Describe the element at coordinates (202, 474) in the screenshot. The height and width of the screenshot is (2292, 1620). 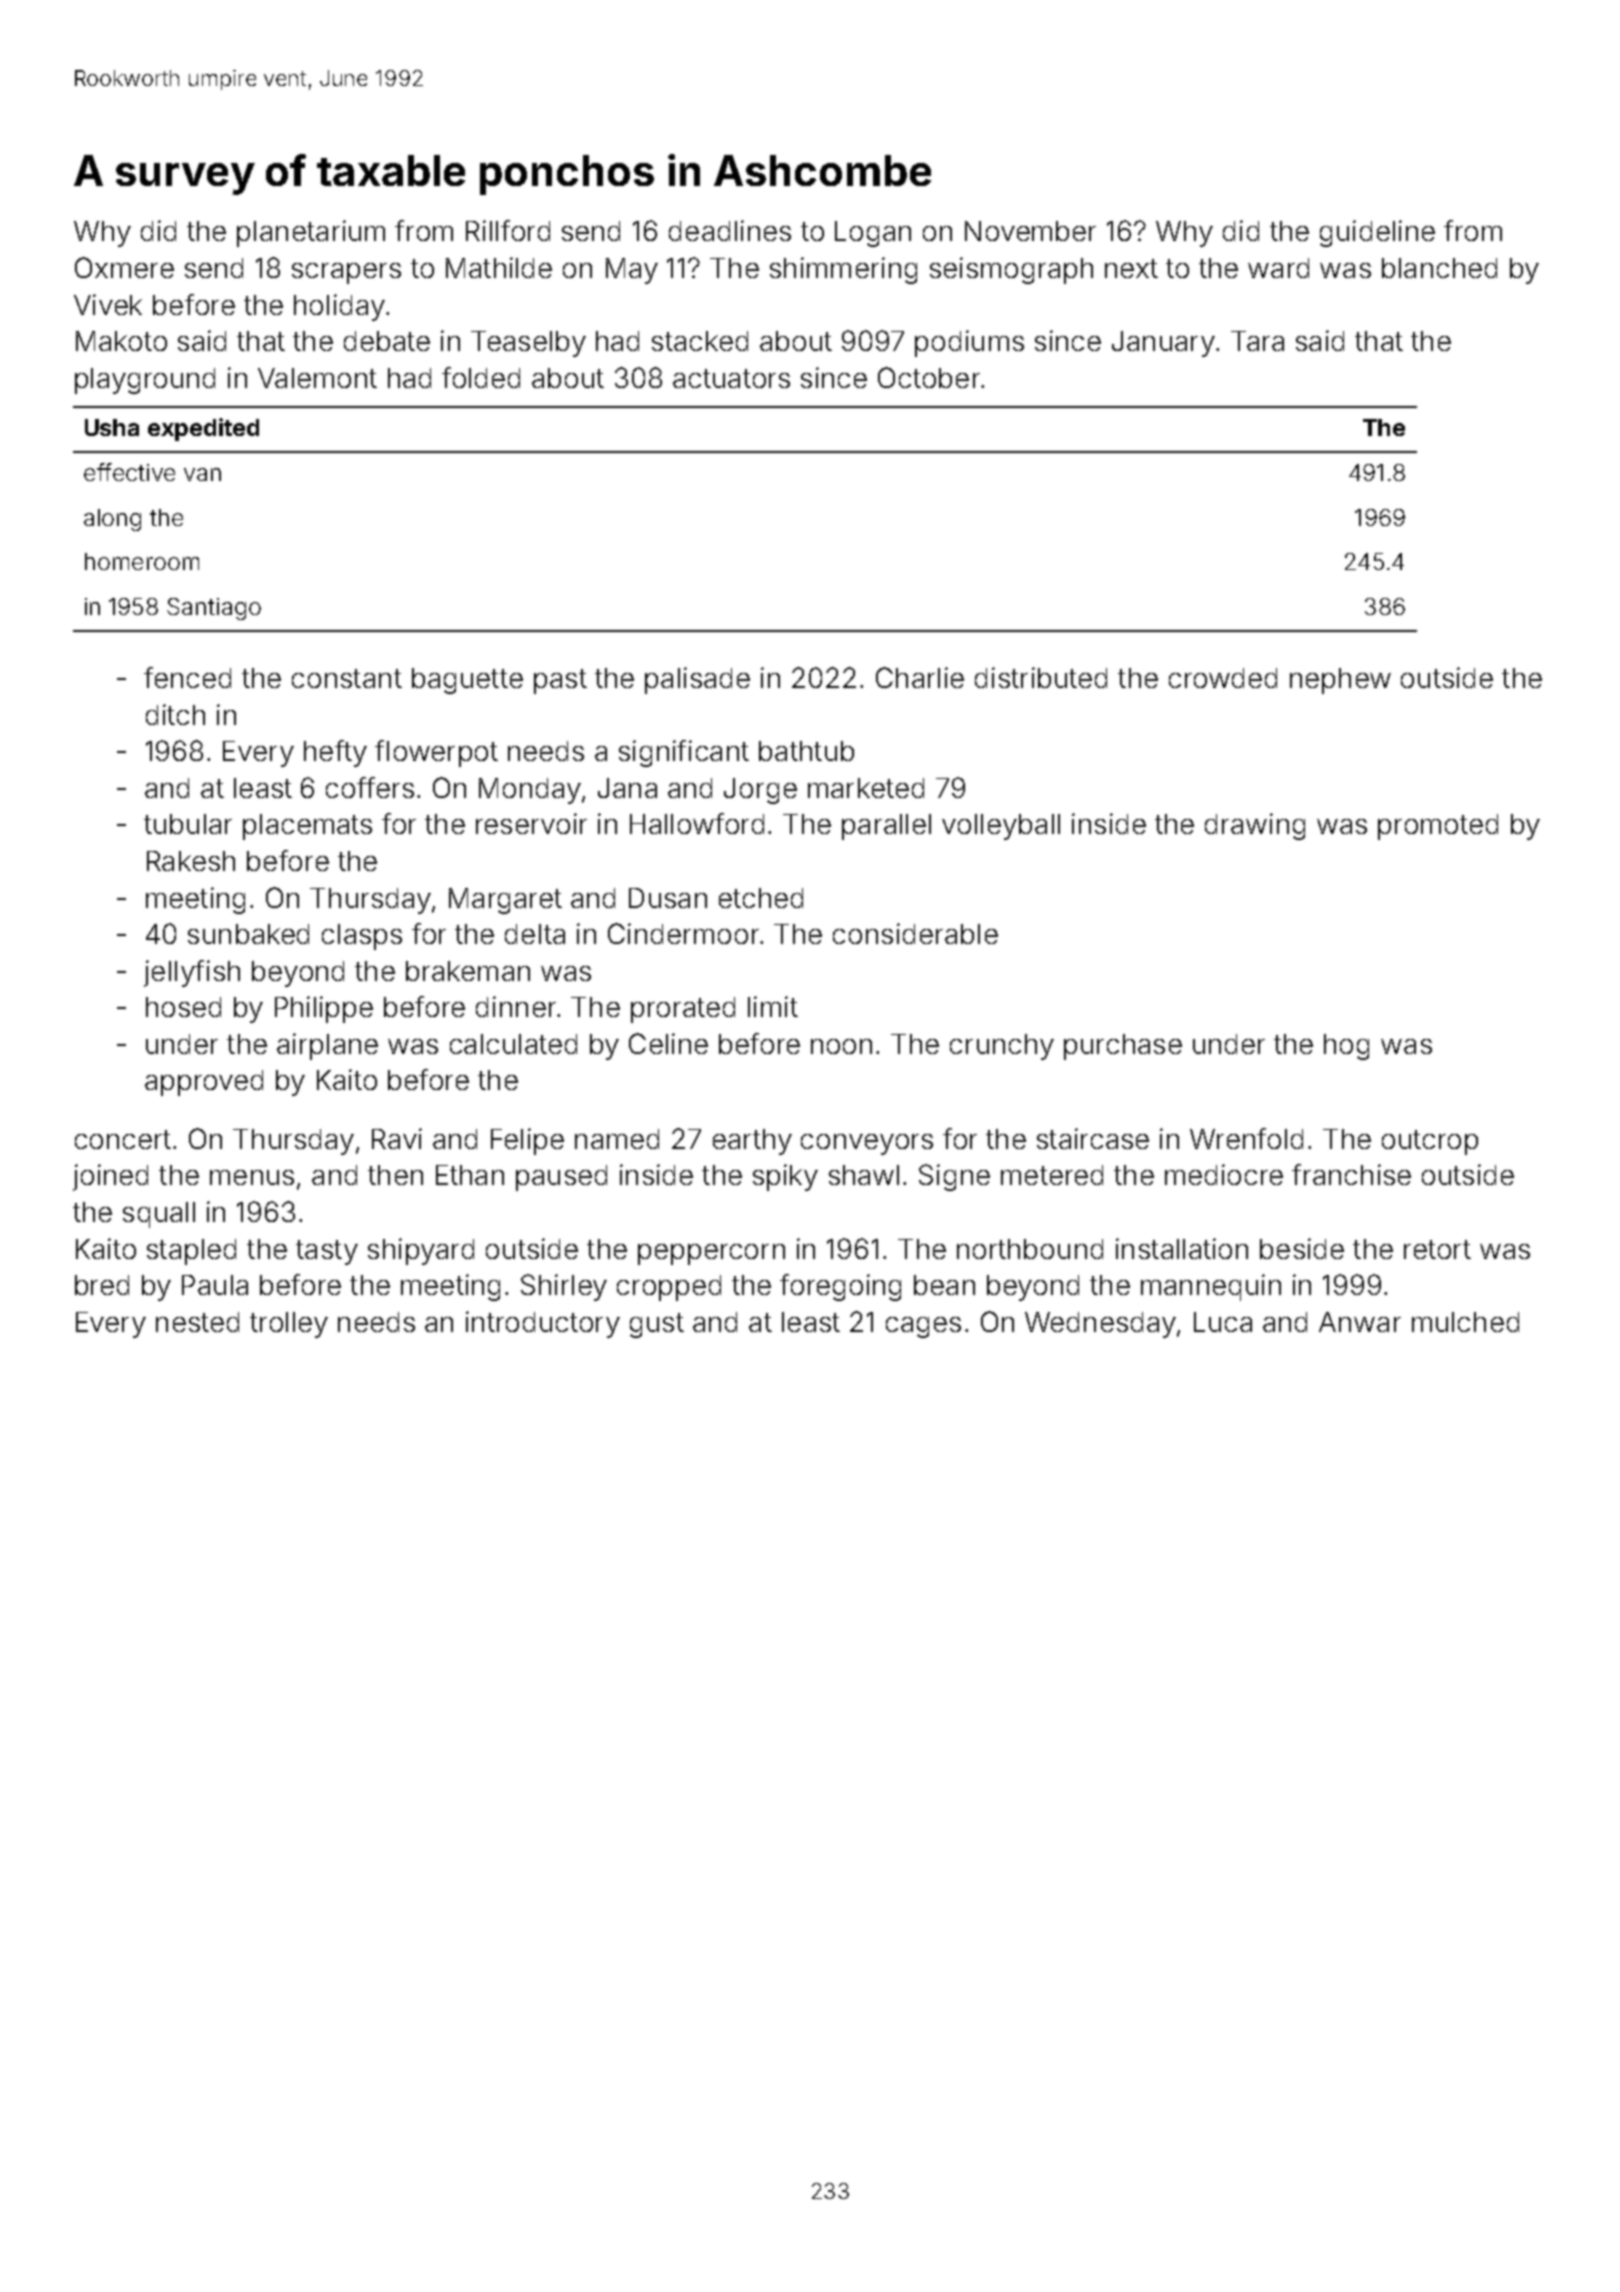
I see `van` at that location.
